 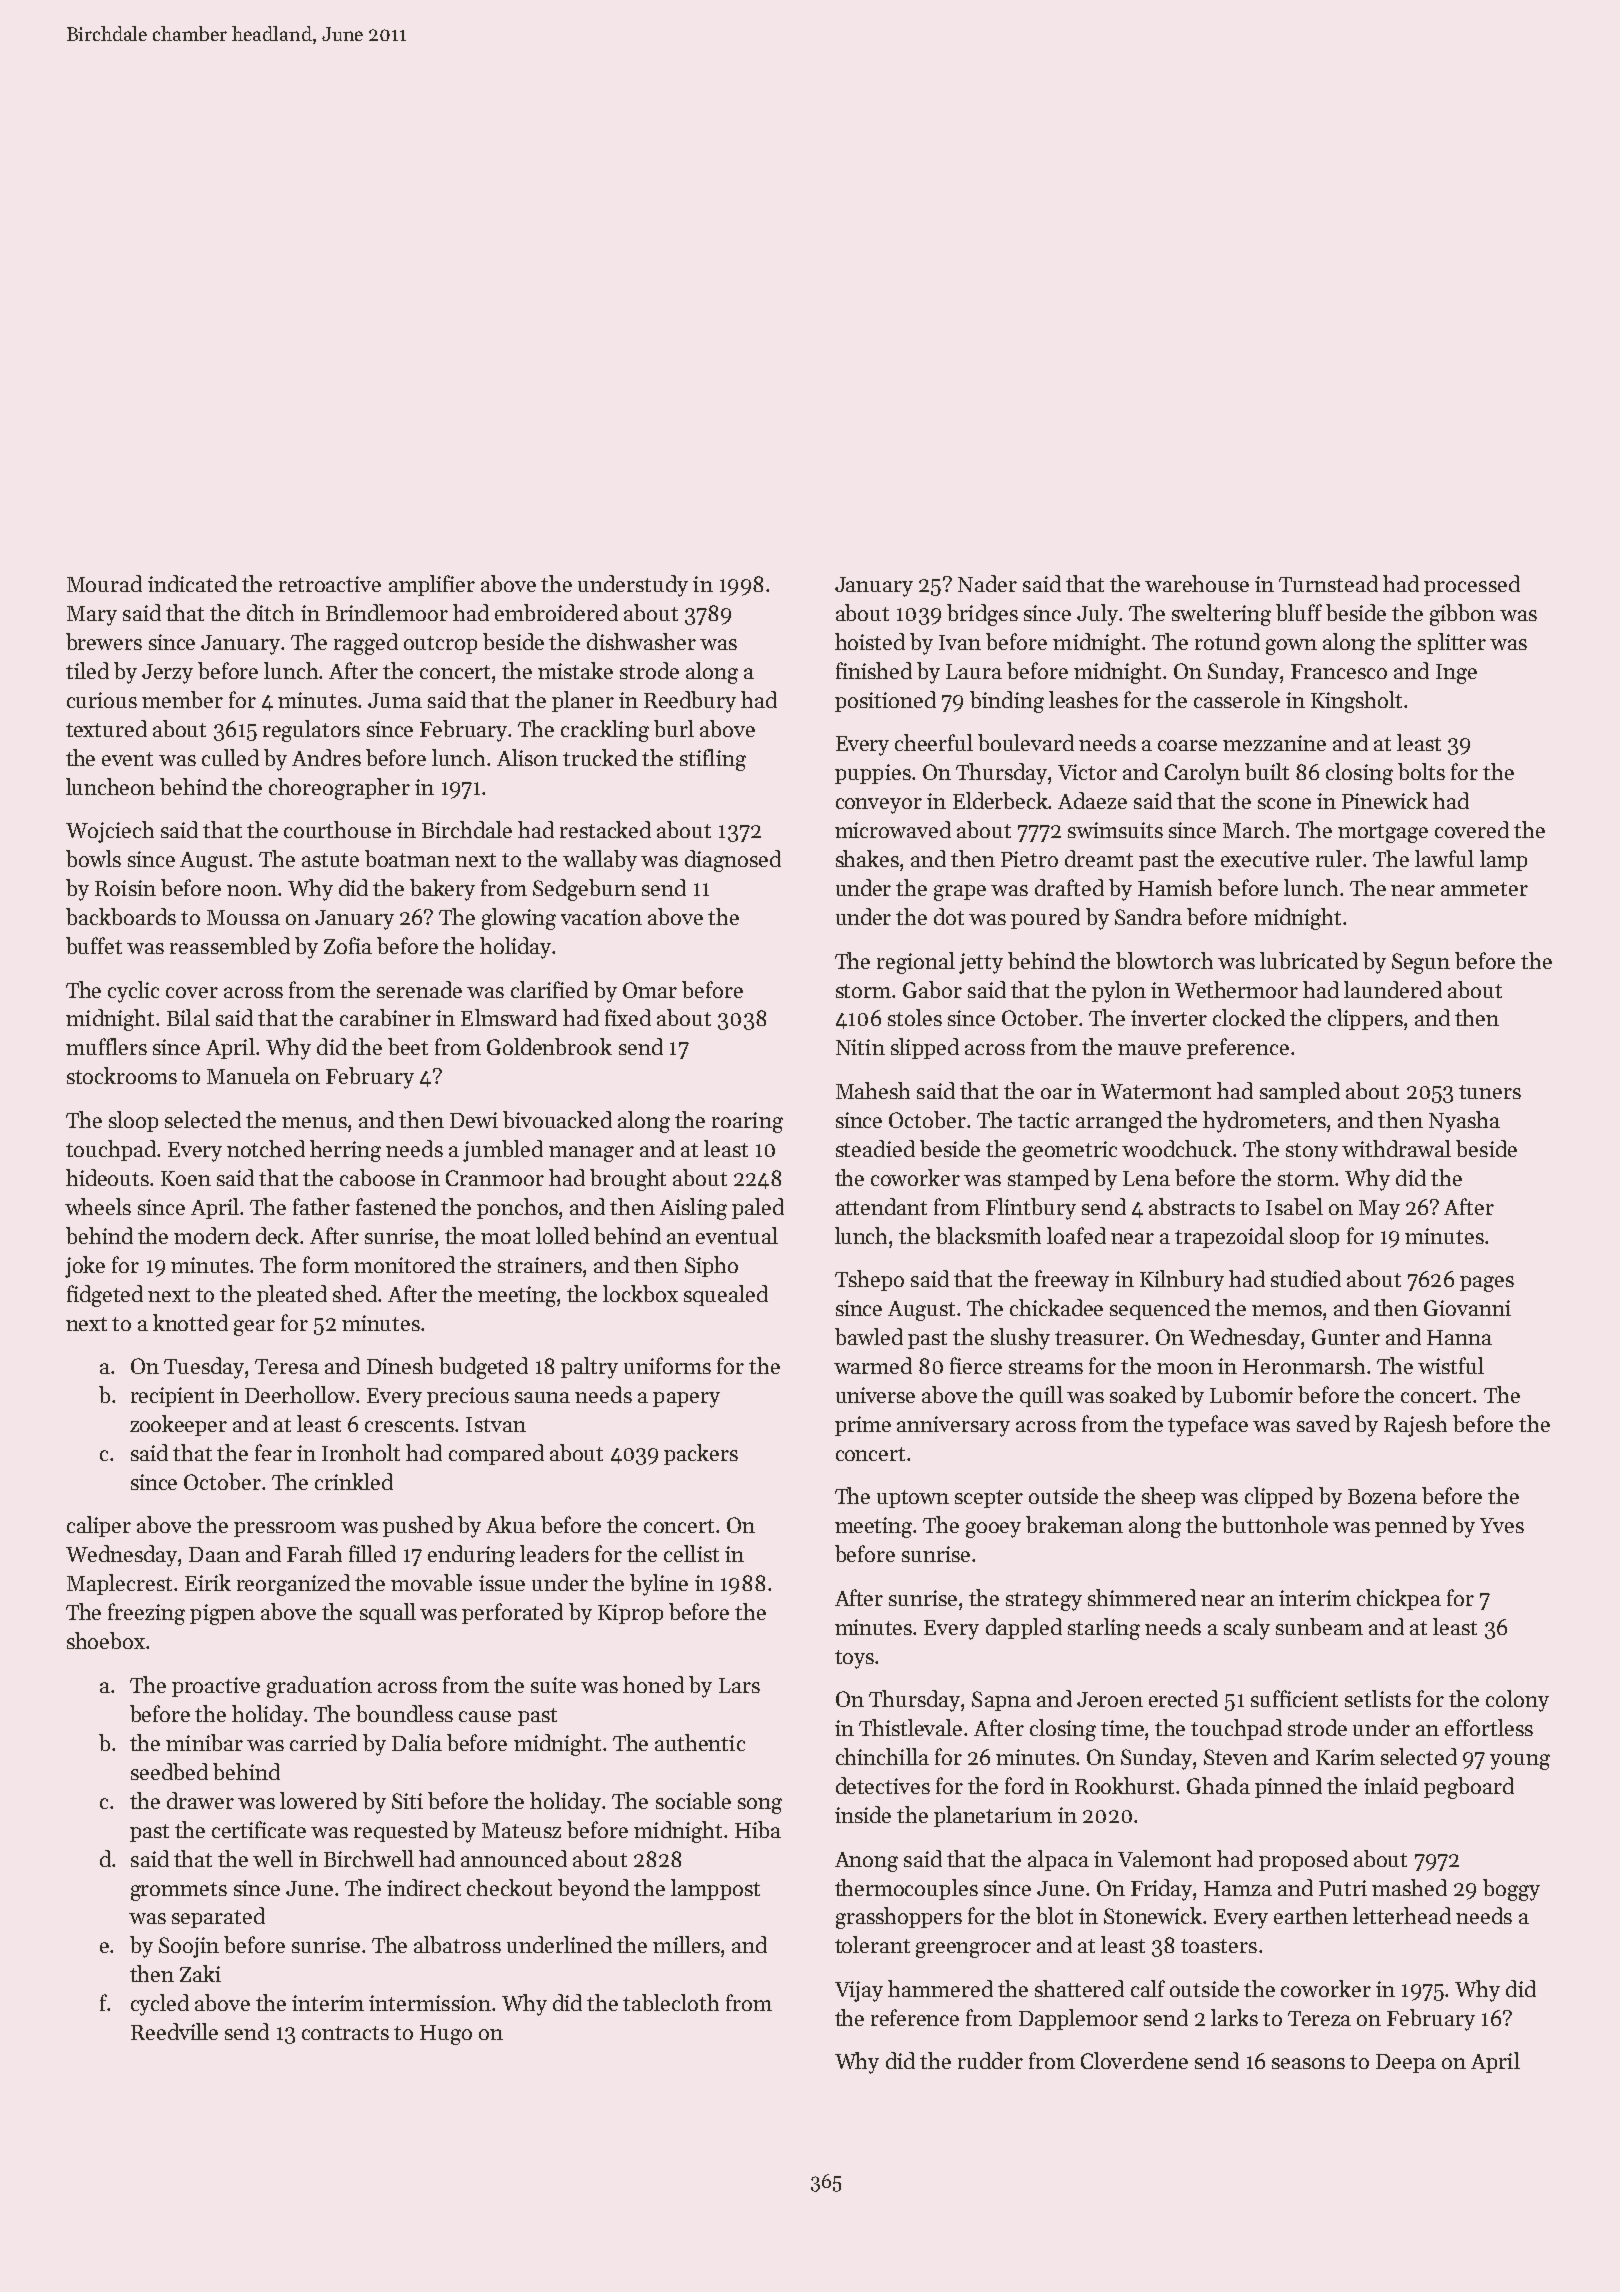 What do you see at coordinates (913, 1499) in the screenshot?
I see `uptown` at bounding box center [913, 1499].
